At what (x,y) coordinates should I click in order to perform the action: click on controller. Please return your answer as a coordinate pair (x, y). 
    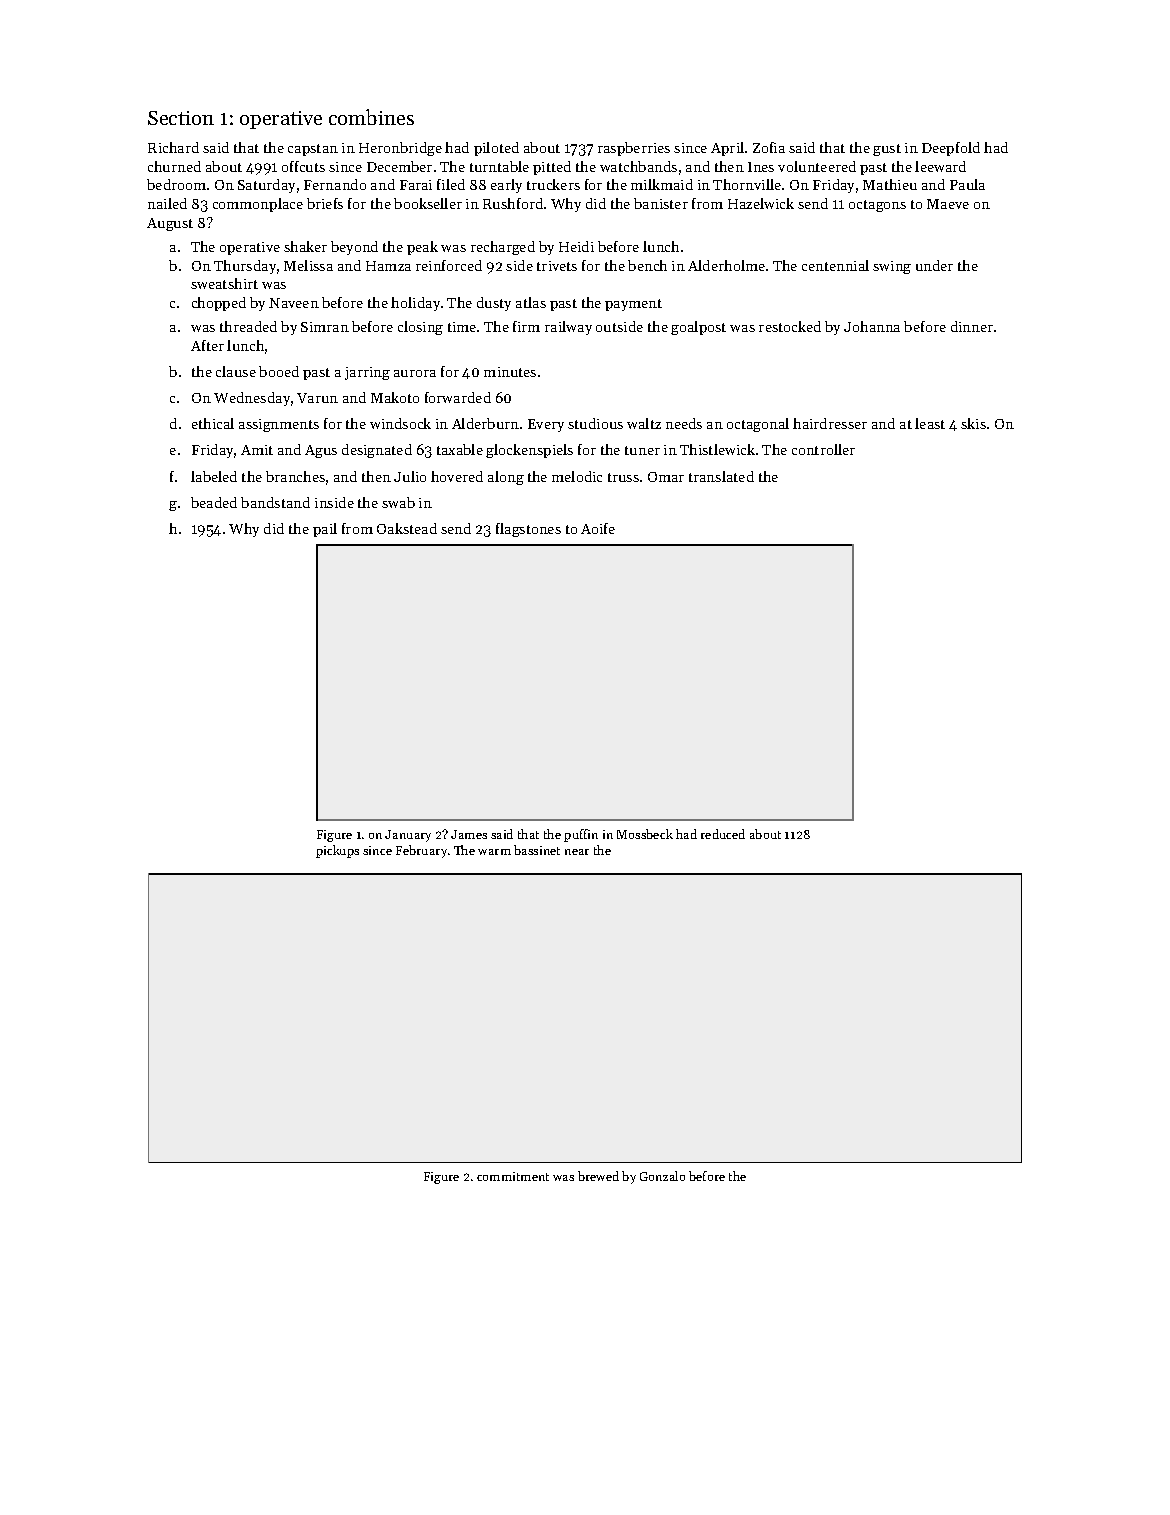
    Looking at the image, I should click on (823, 449).
